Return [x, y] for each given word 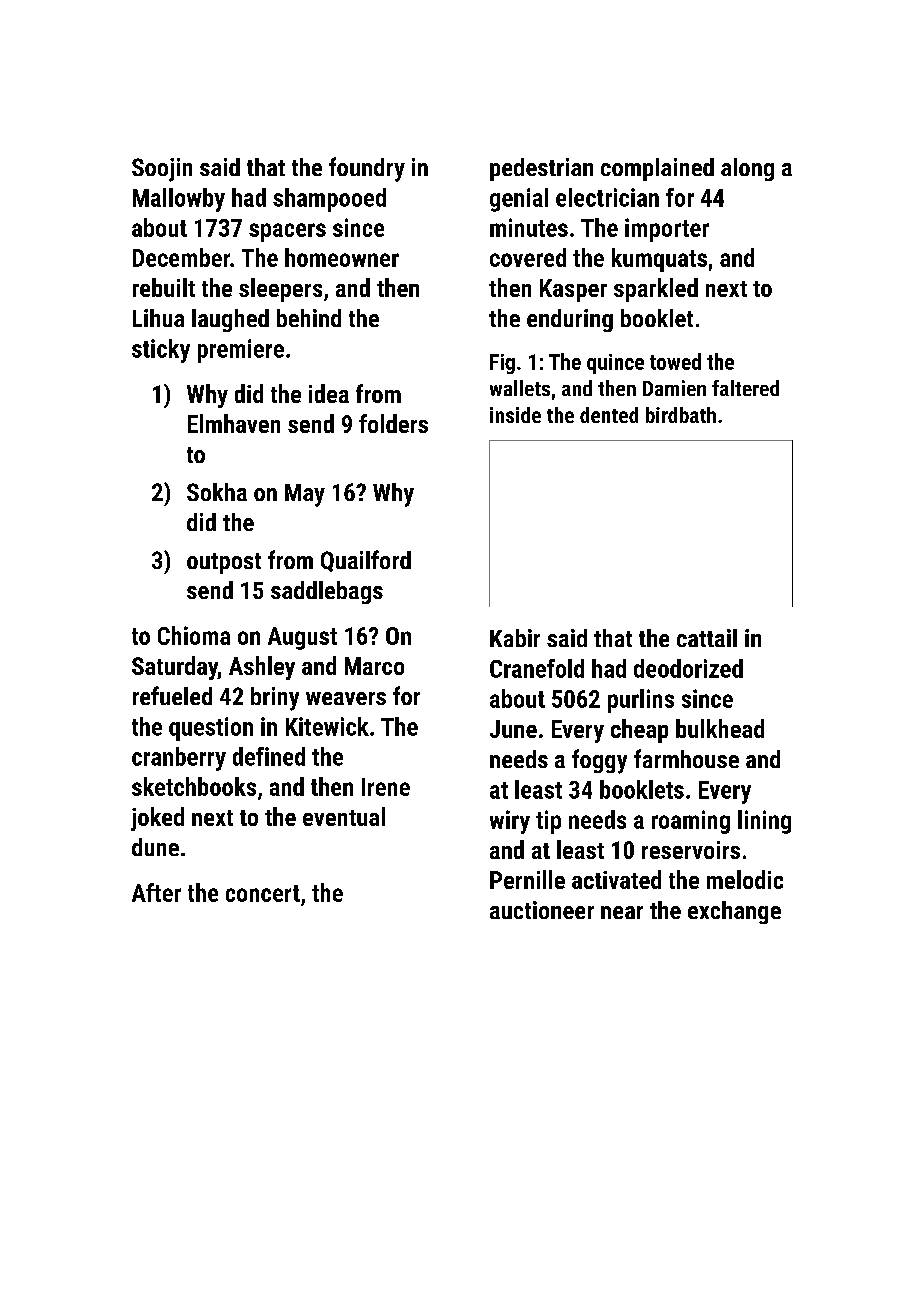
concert [263, 893]
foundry [367, 169]
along [747, 169]
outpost [224, 563]
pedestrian [541, 169]
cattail [707, 638]
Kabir [515, 638]
